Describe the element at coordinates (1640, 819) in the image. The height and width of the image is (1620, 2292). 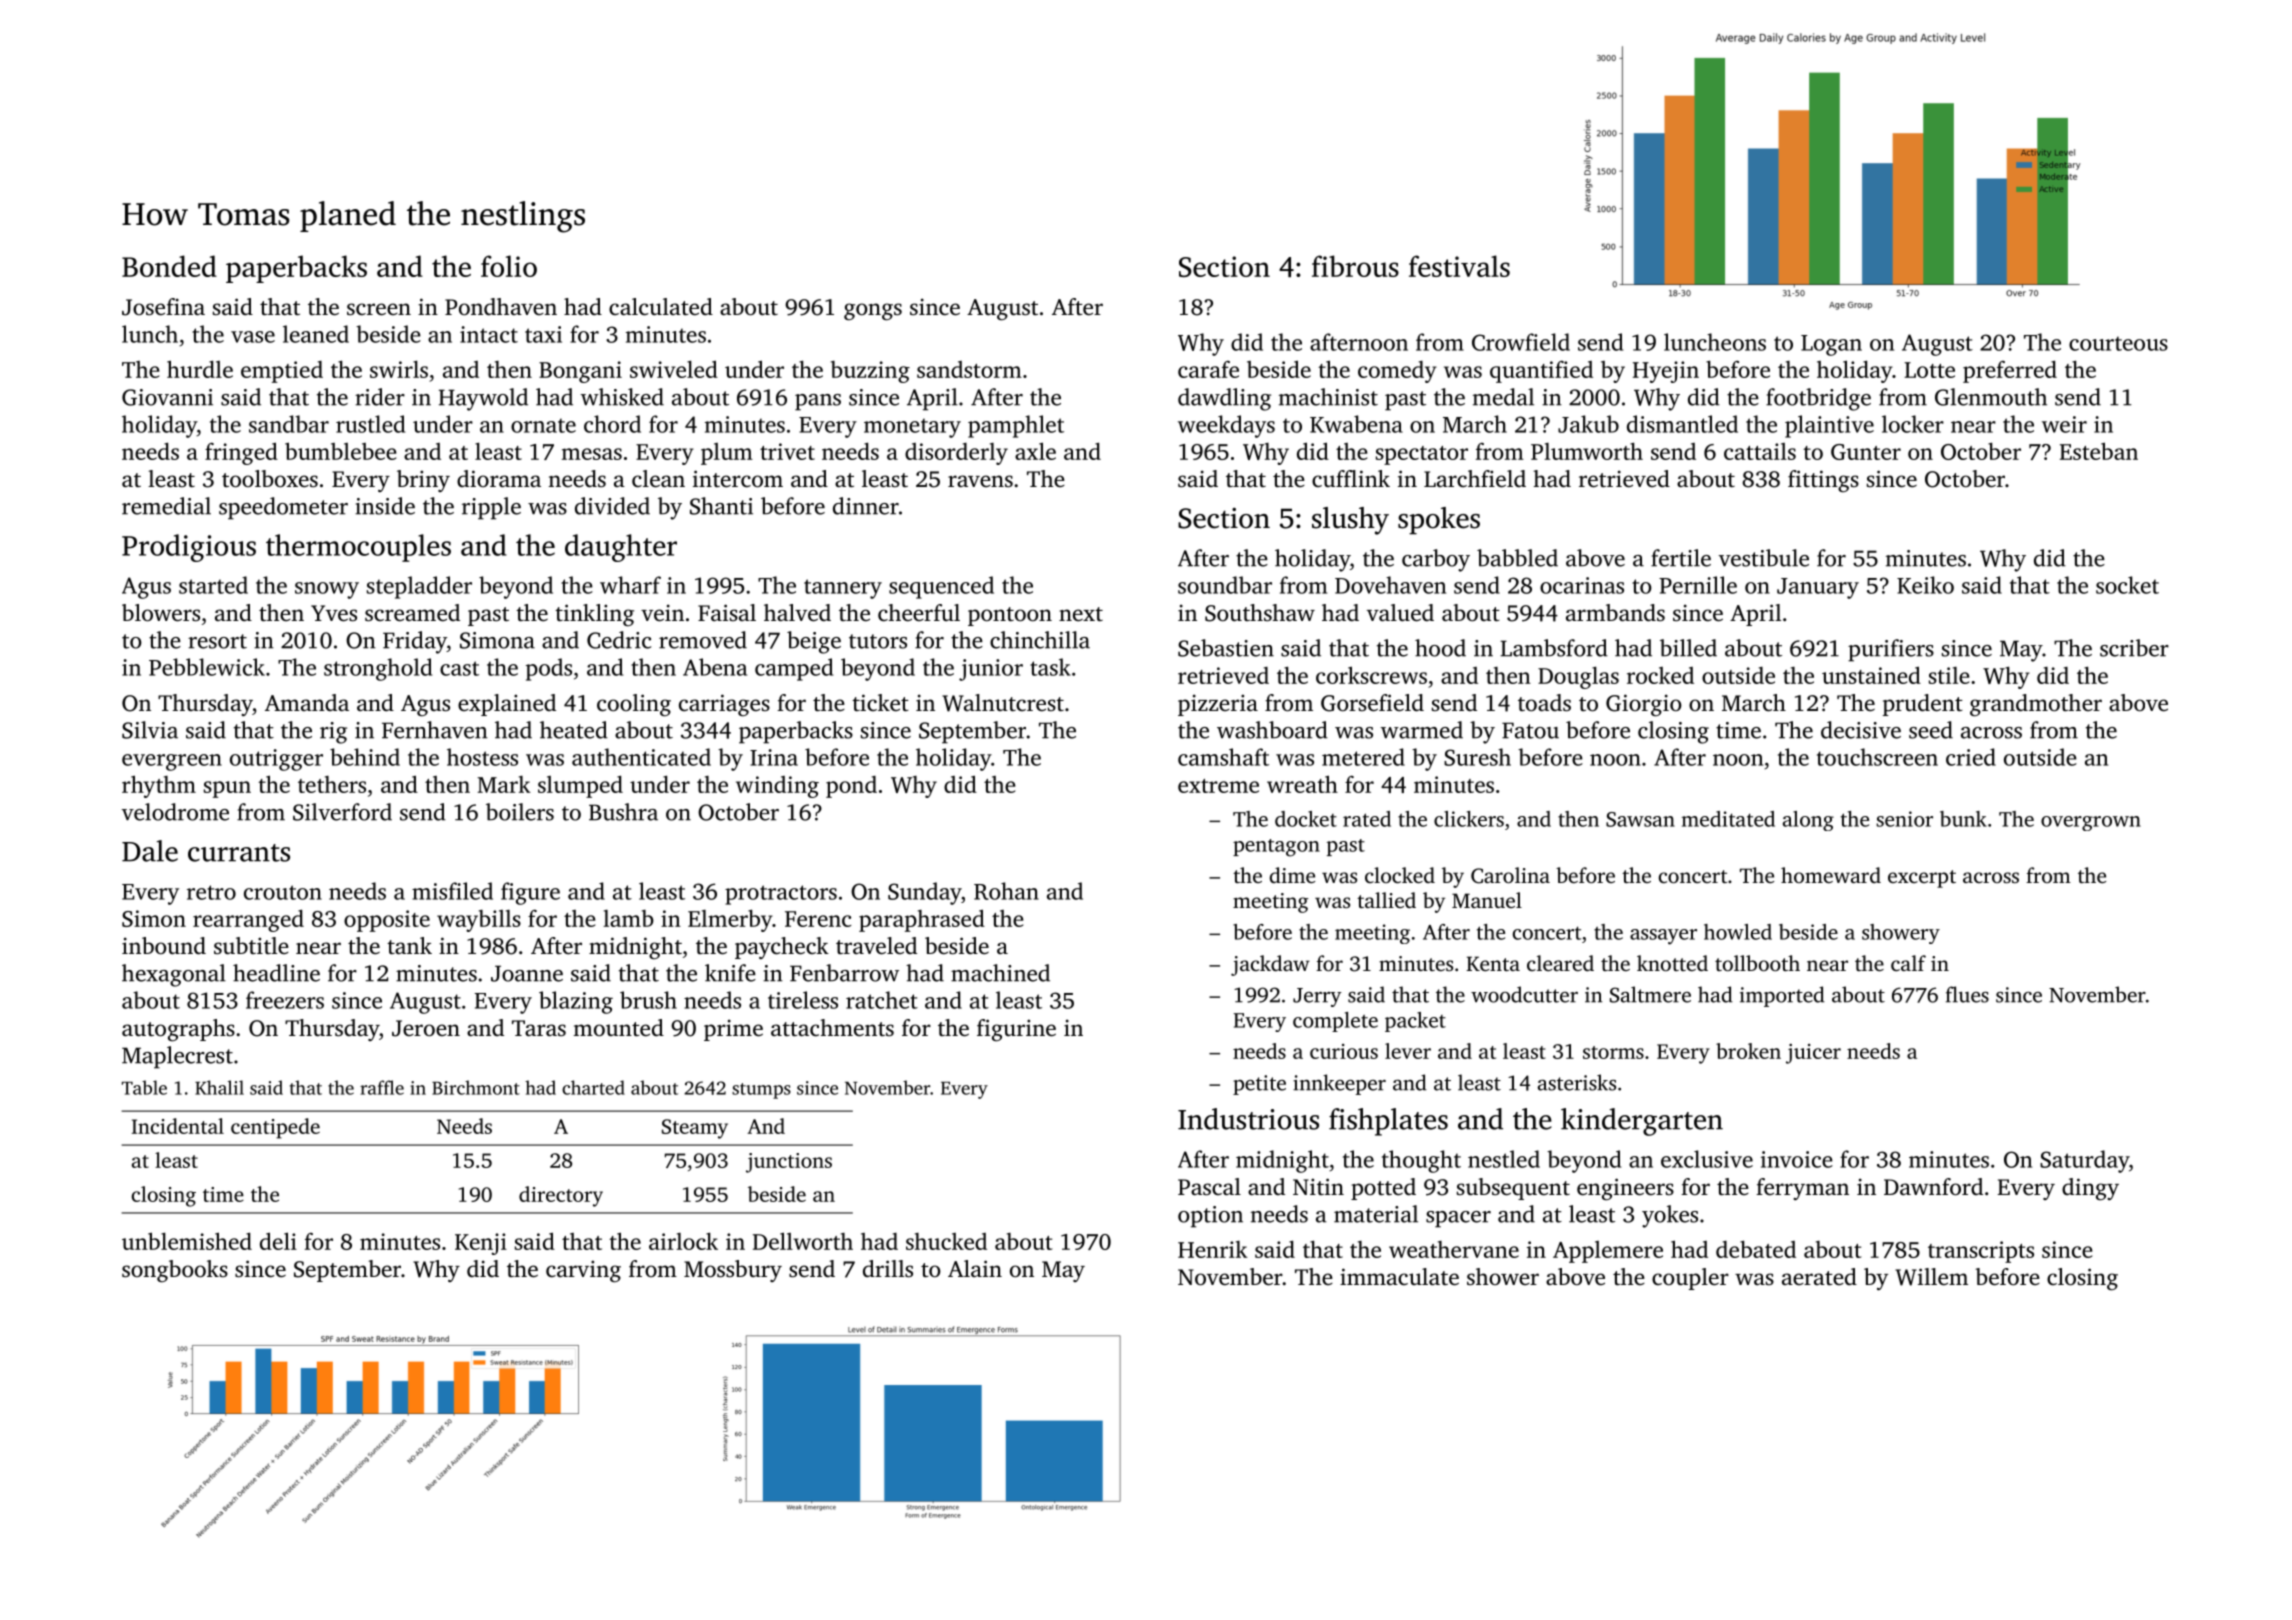
I see `Sawsan` at that location.
